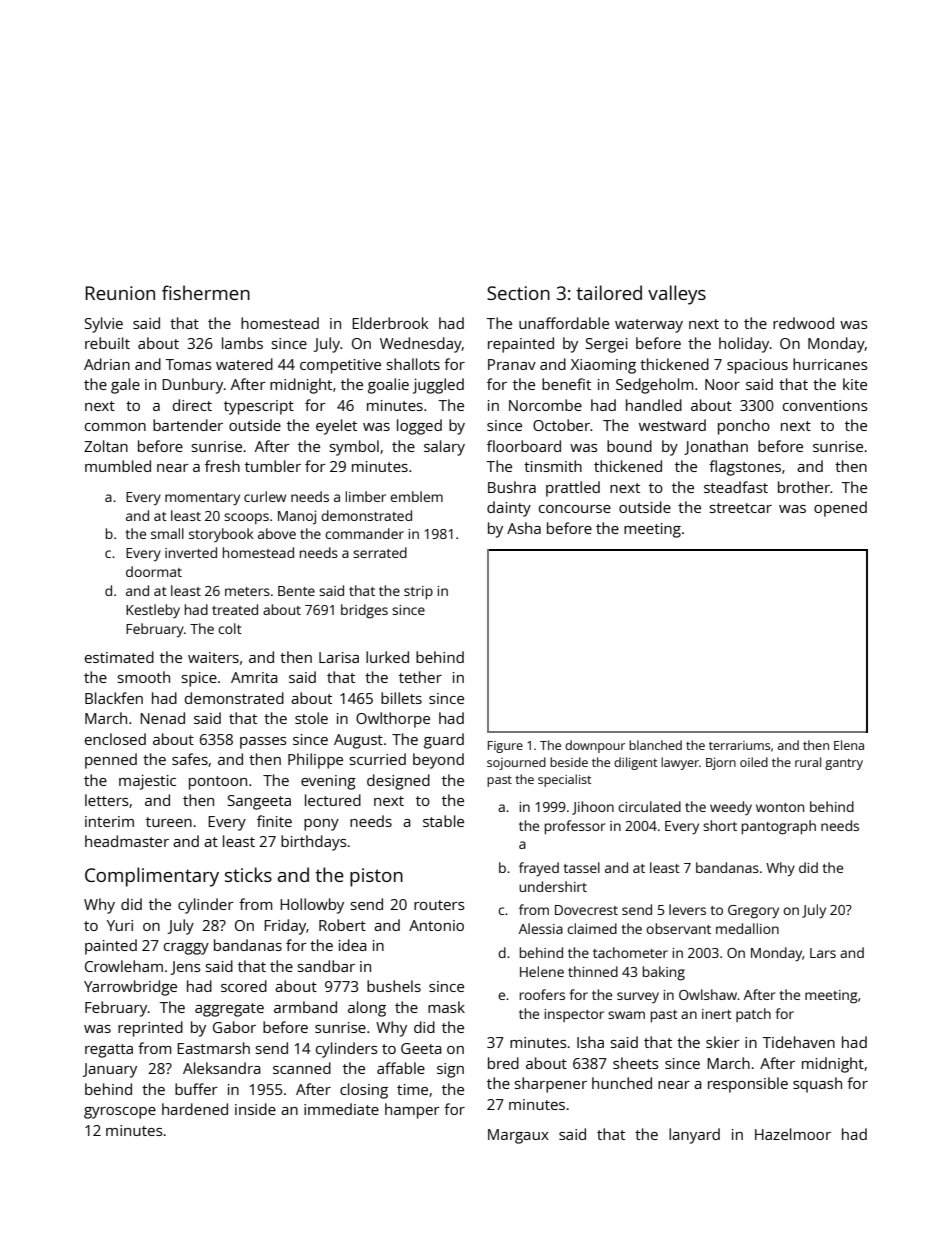  I want to click on Owlshaw, so click(708, 994).
